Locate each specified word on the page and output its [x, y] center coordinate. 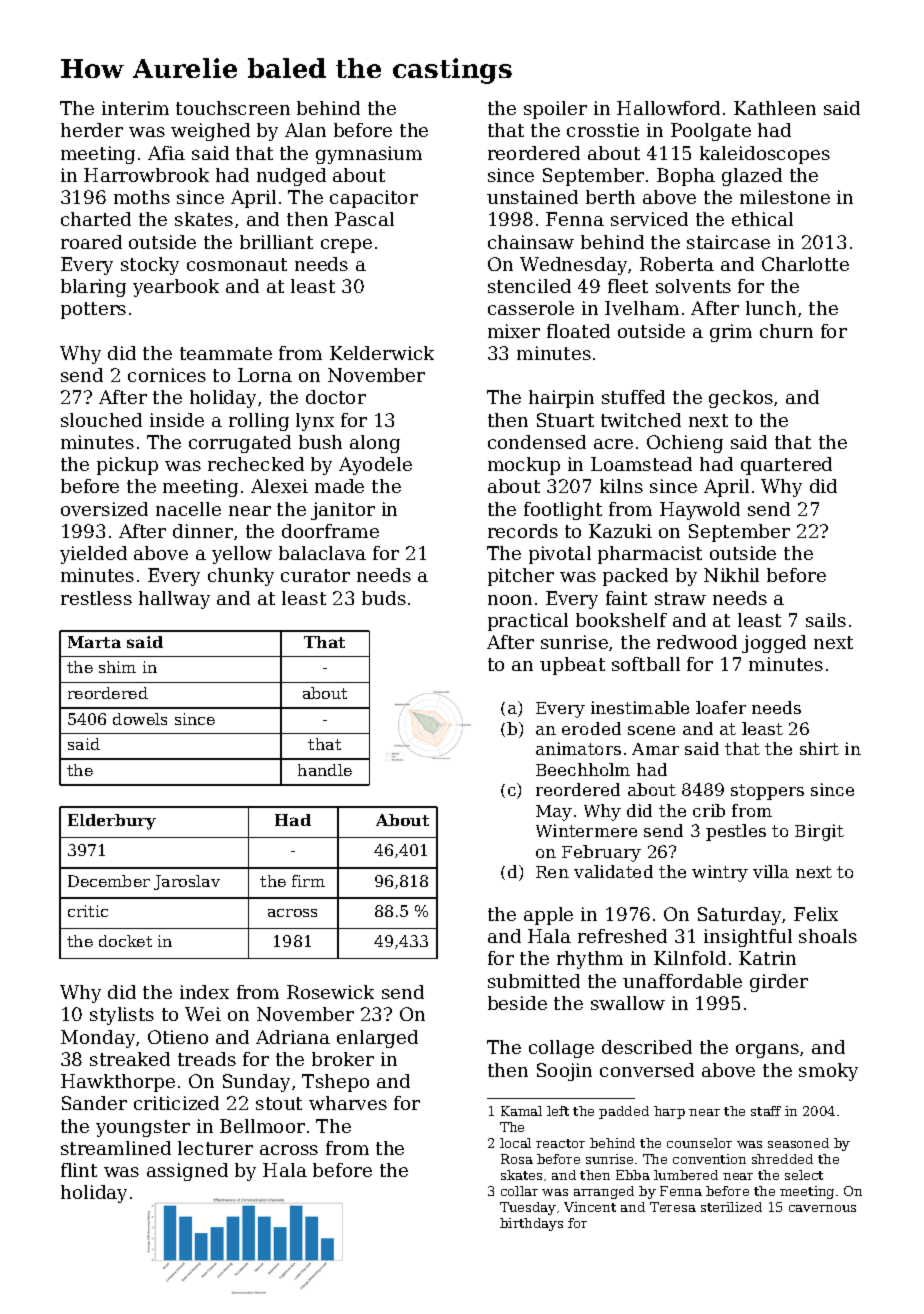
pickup [127, 466]
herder [92, 130]
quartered [786, 466]
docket [125, 941]
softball [646, 664]
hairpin [561, 399]
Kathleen [775, 108]
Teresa [673, 1207]
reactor [560, 1143]
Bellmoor [262, 1126]
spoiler [555, 110]
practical [528, 622]
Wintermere [586, 830]
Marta [94, 642]
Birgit [819, 832]
